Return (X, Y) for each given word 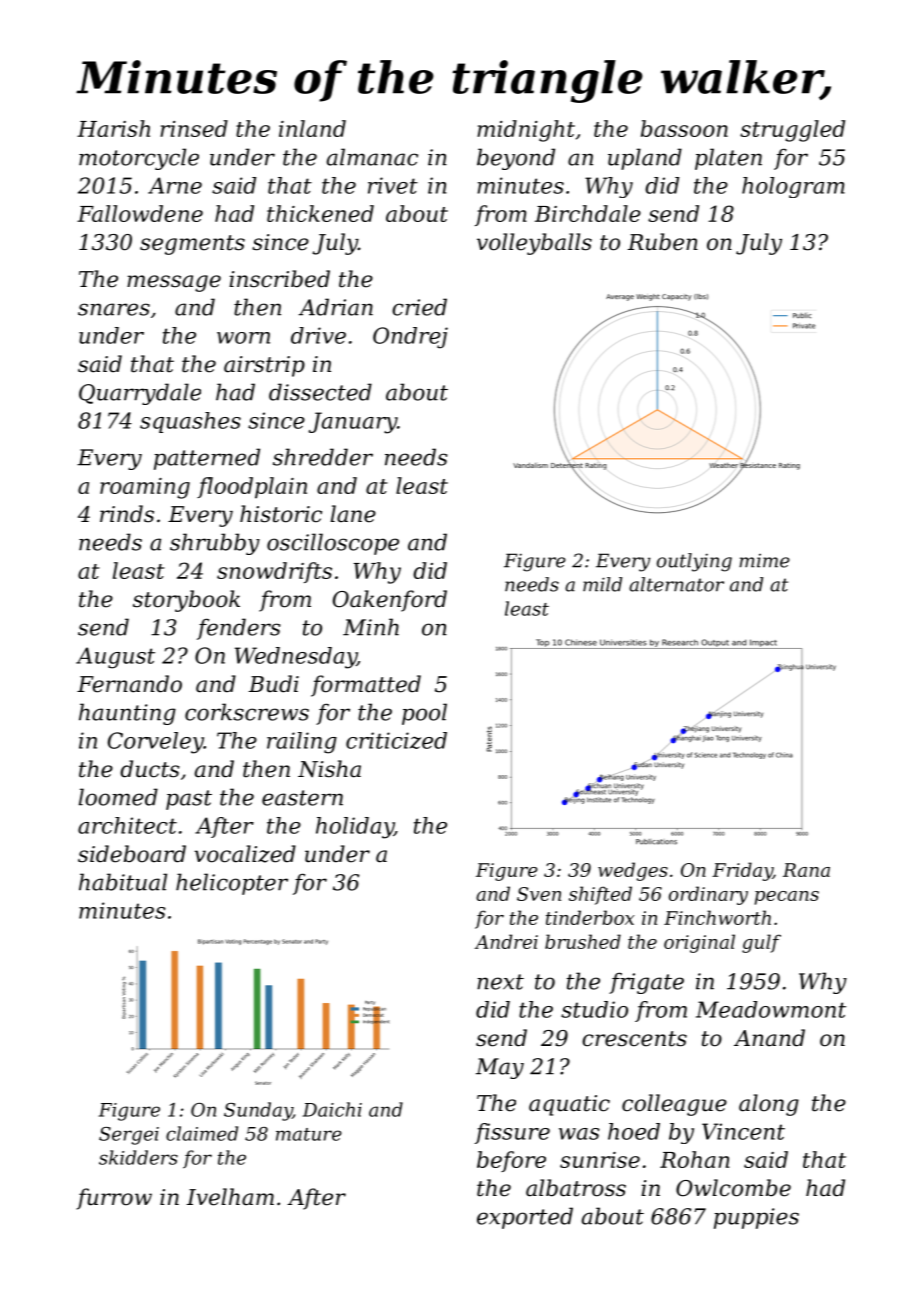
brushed (583, 941)
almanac (372, 157)
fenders (238, 629)
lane (353, 514)
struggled (792, 131)
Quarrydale (140, 394)
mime (764, 561)
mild (602, 584)
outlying (694, 562)
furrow (114, 1199)
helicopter (232, 884)
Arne (175, 185)
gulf (761, 943)
